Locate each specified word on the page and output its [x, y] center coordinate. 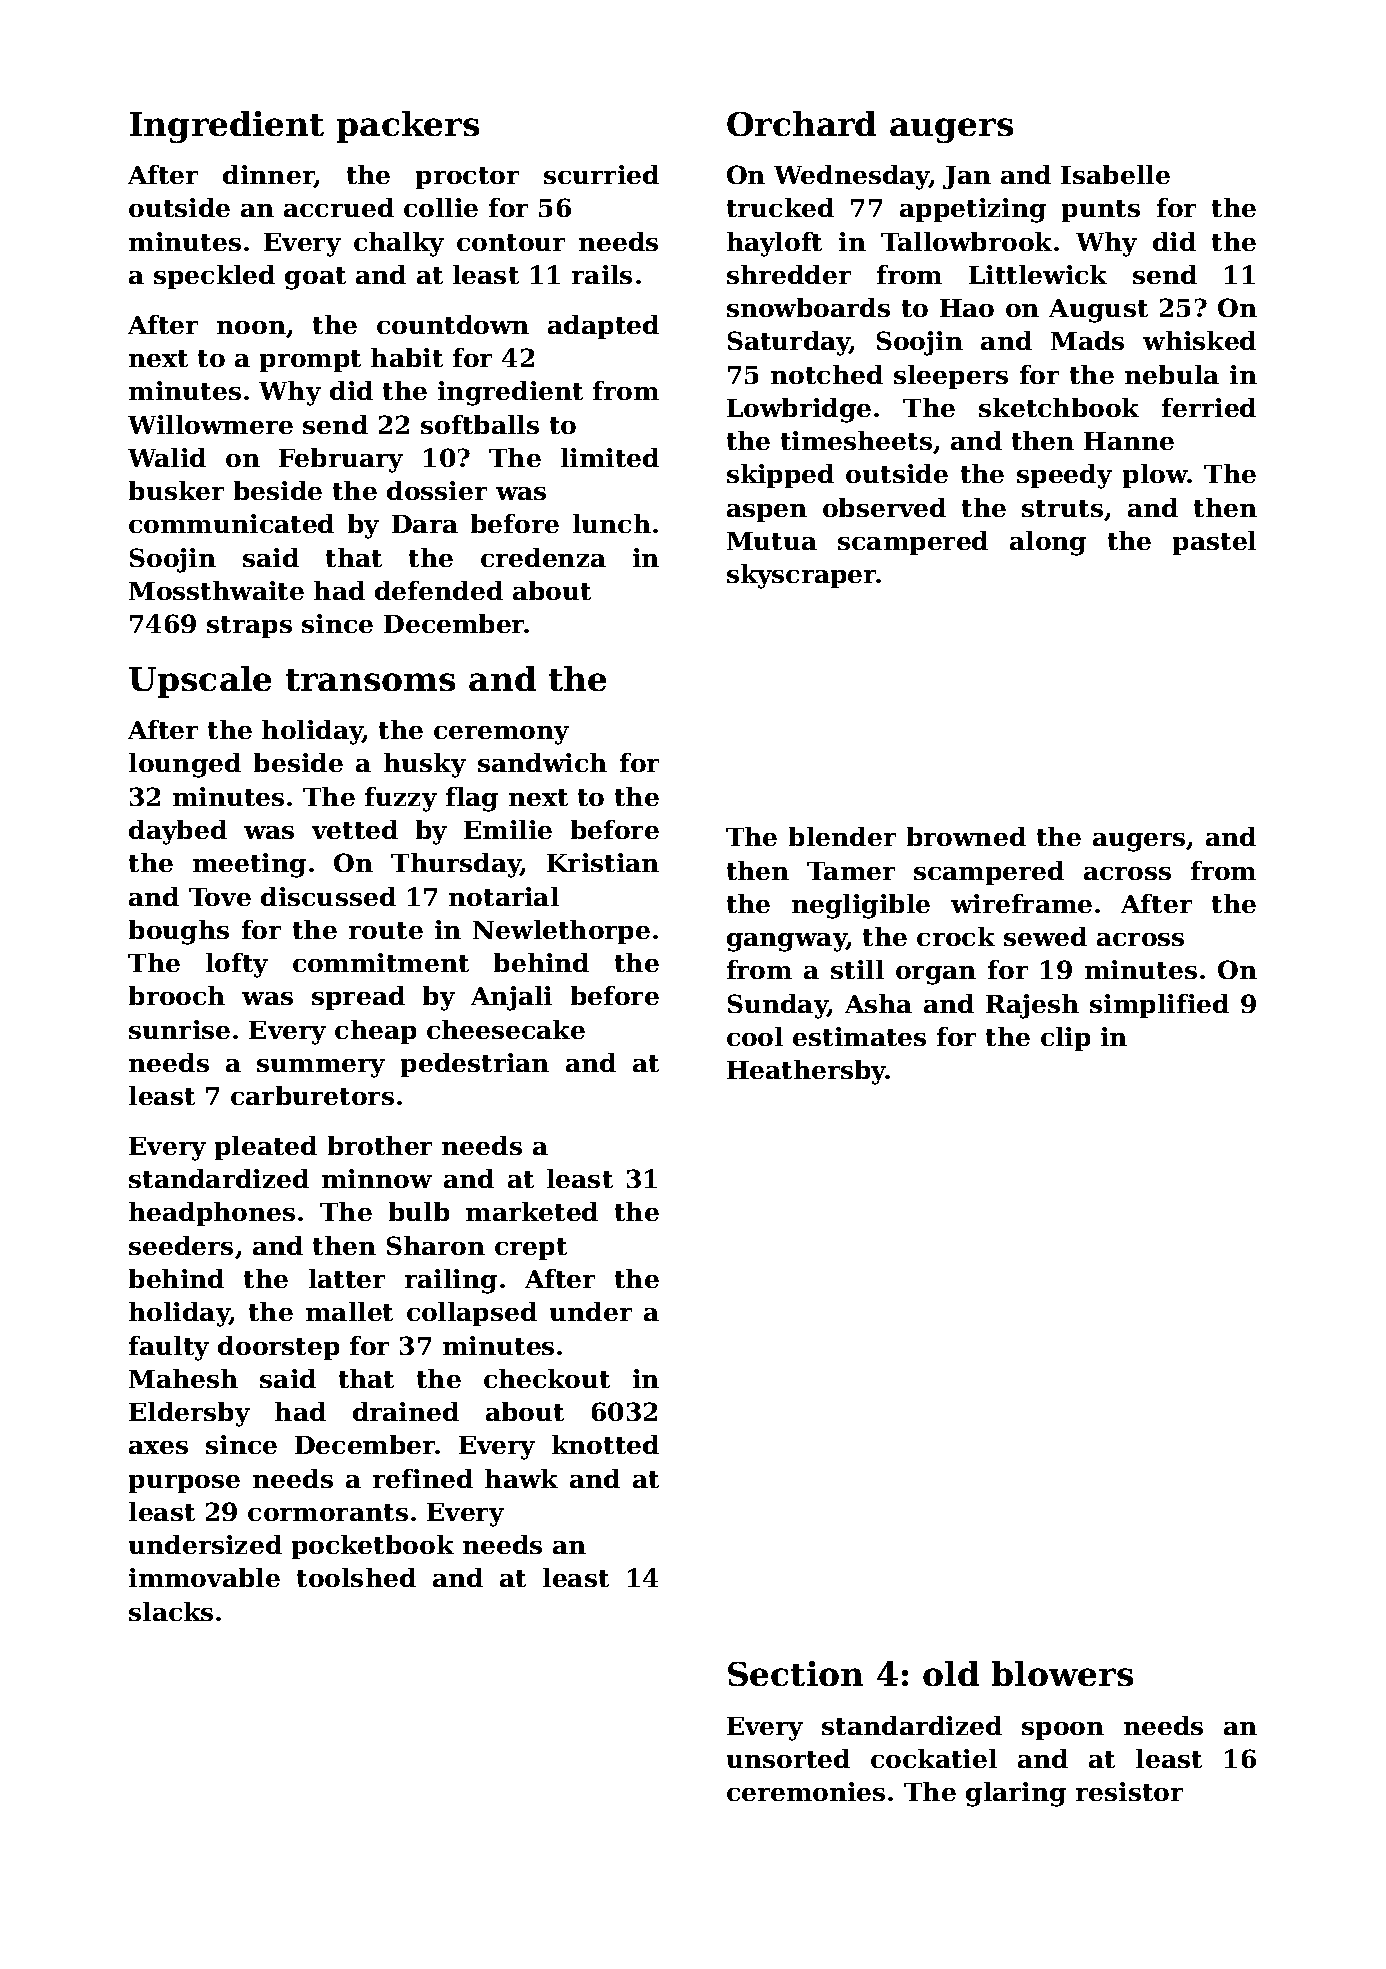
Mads [1087, 340]
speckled [214, 277]
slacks [171, 1611]
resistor [1129, 1791]
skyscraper [802, 576]
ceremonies [806, 1791]
